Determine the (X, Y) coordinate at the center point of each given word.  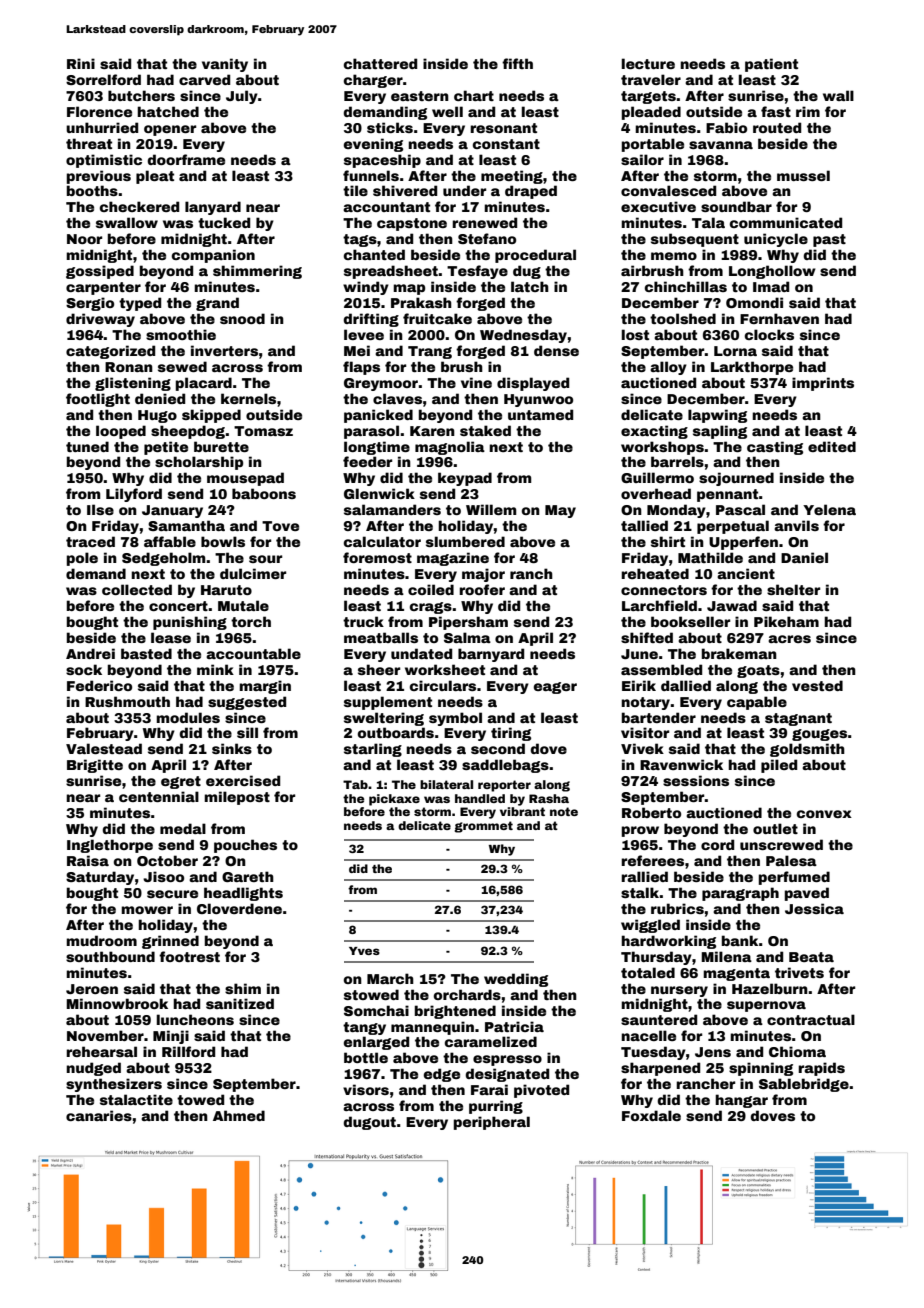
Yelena (829, 509)
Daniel (804, 557)
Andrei (90, 653)
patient (771, 65)
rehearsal (101, 1051)
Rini (81, 63)
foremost (377, 557)
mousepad (245, 479)
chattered (380, 63)
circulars (443, 685)
